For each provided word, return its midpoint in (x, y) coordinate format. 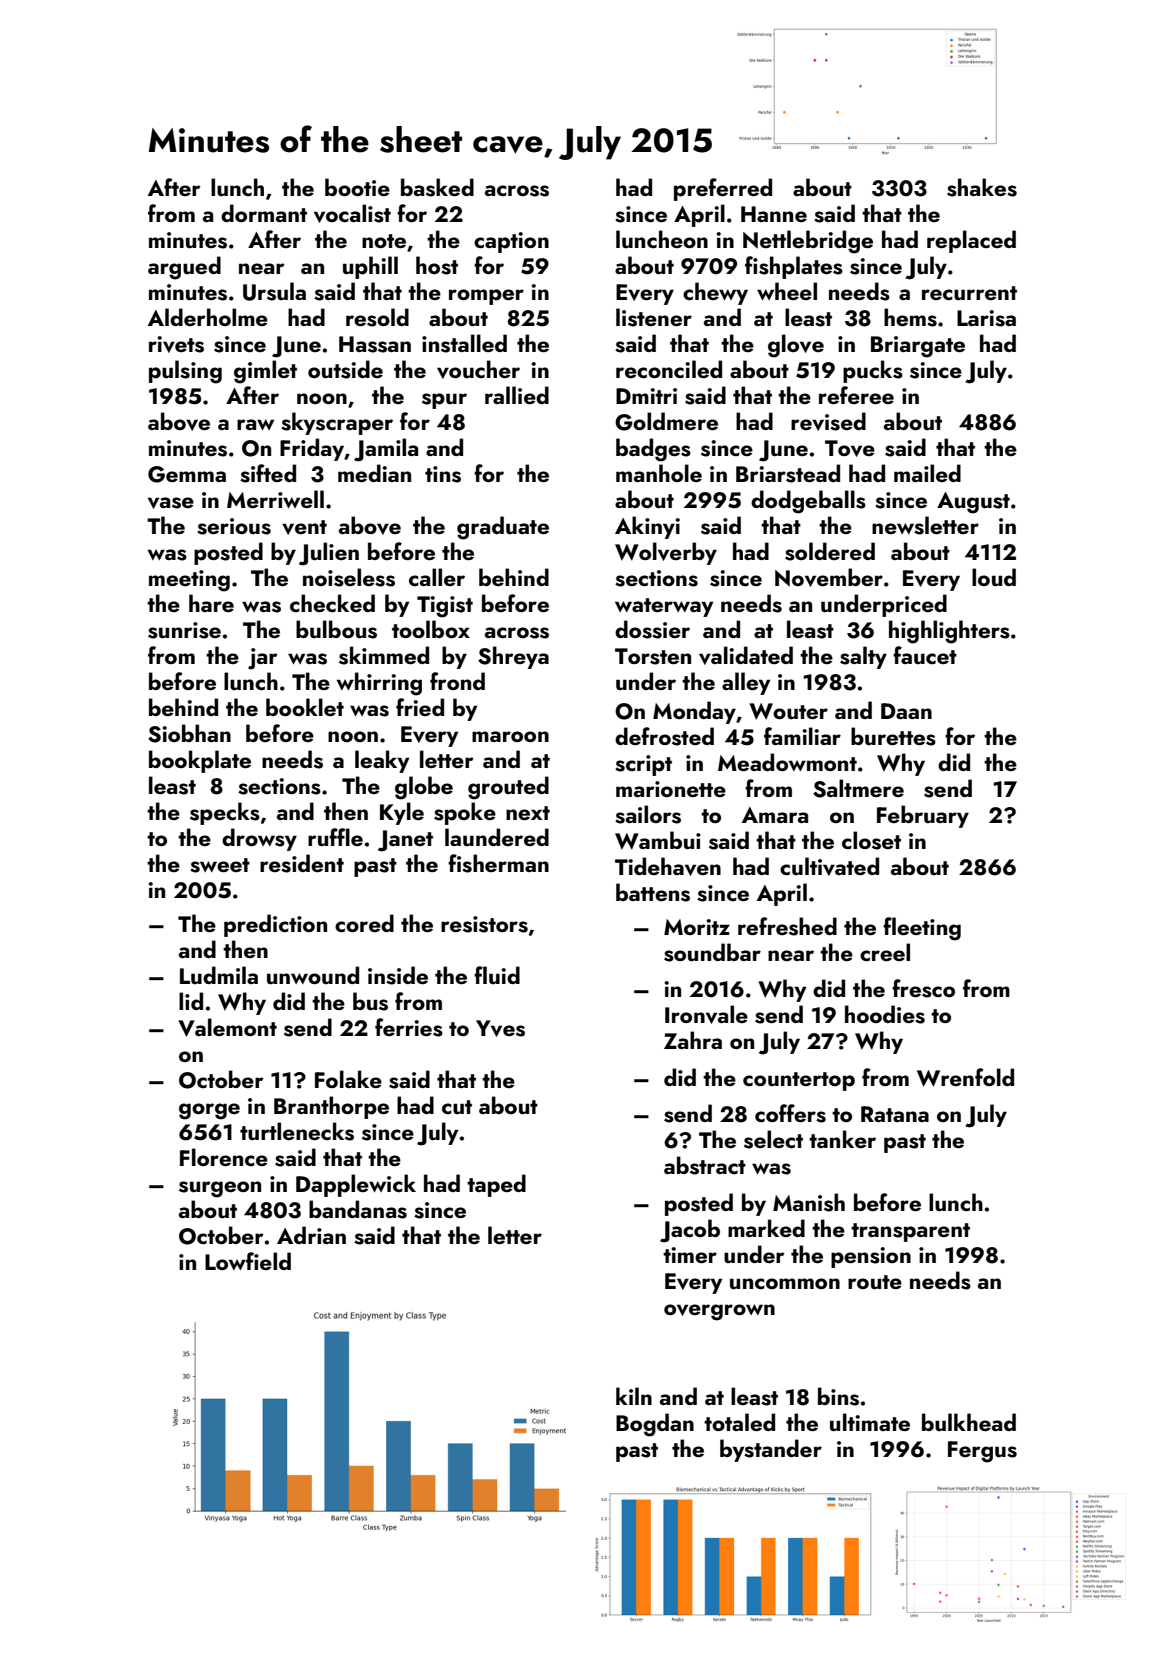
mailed (927, 473)
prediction (275, 925)
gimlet (265, 372)
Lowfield (248, 1261)
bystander (771, 1450)
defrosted (664, 736)
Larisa (986, 318)
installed (464, 343)
